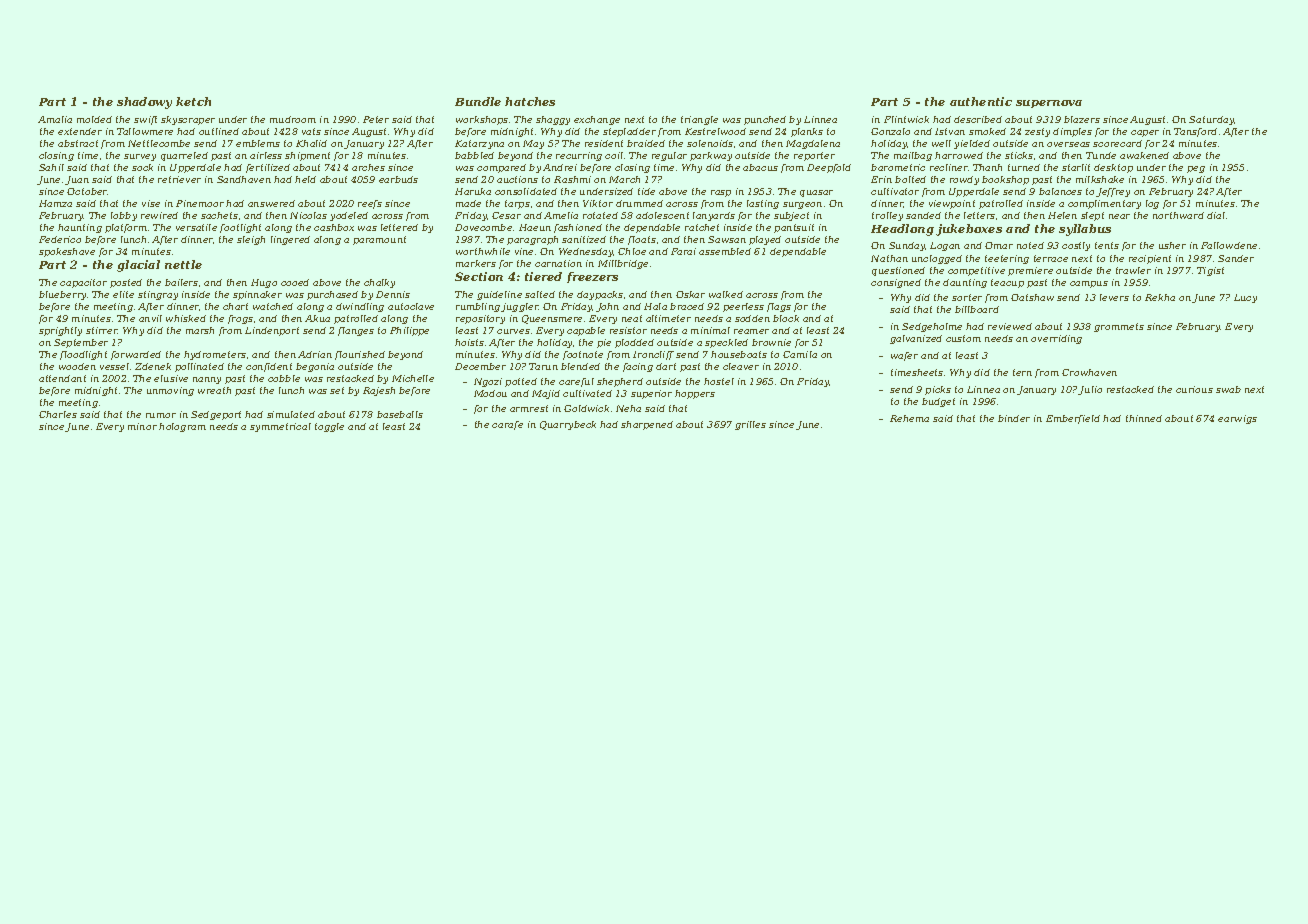 The height and width of the document is (924, 1308). Describe the element at coordinates (216, 415) in the document. I see `Sedgeport` at that location.
